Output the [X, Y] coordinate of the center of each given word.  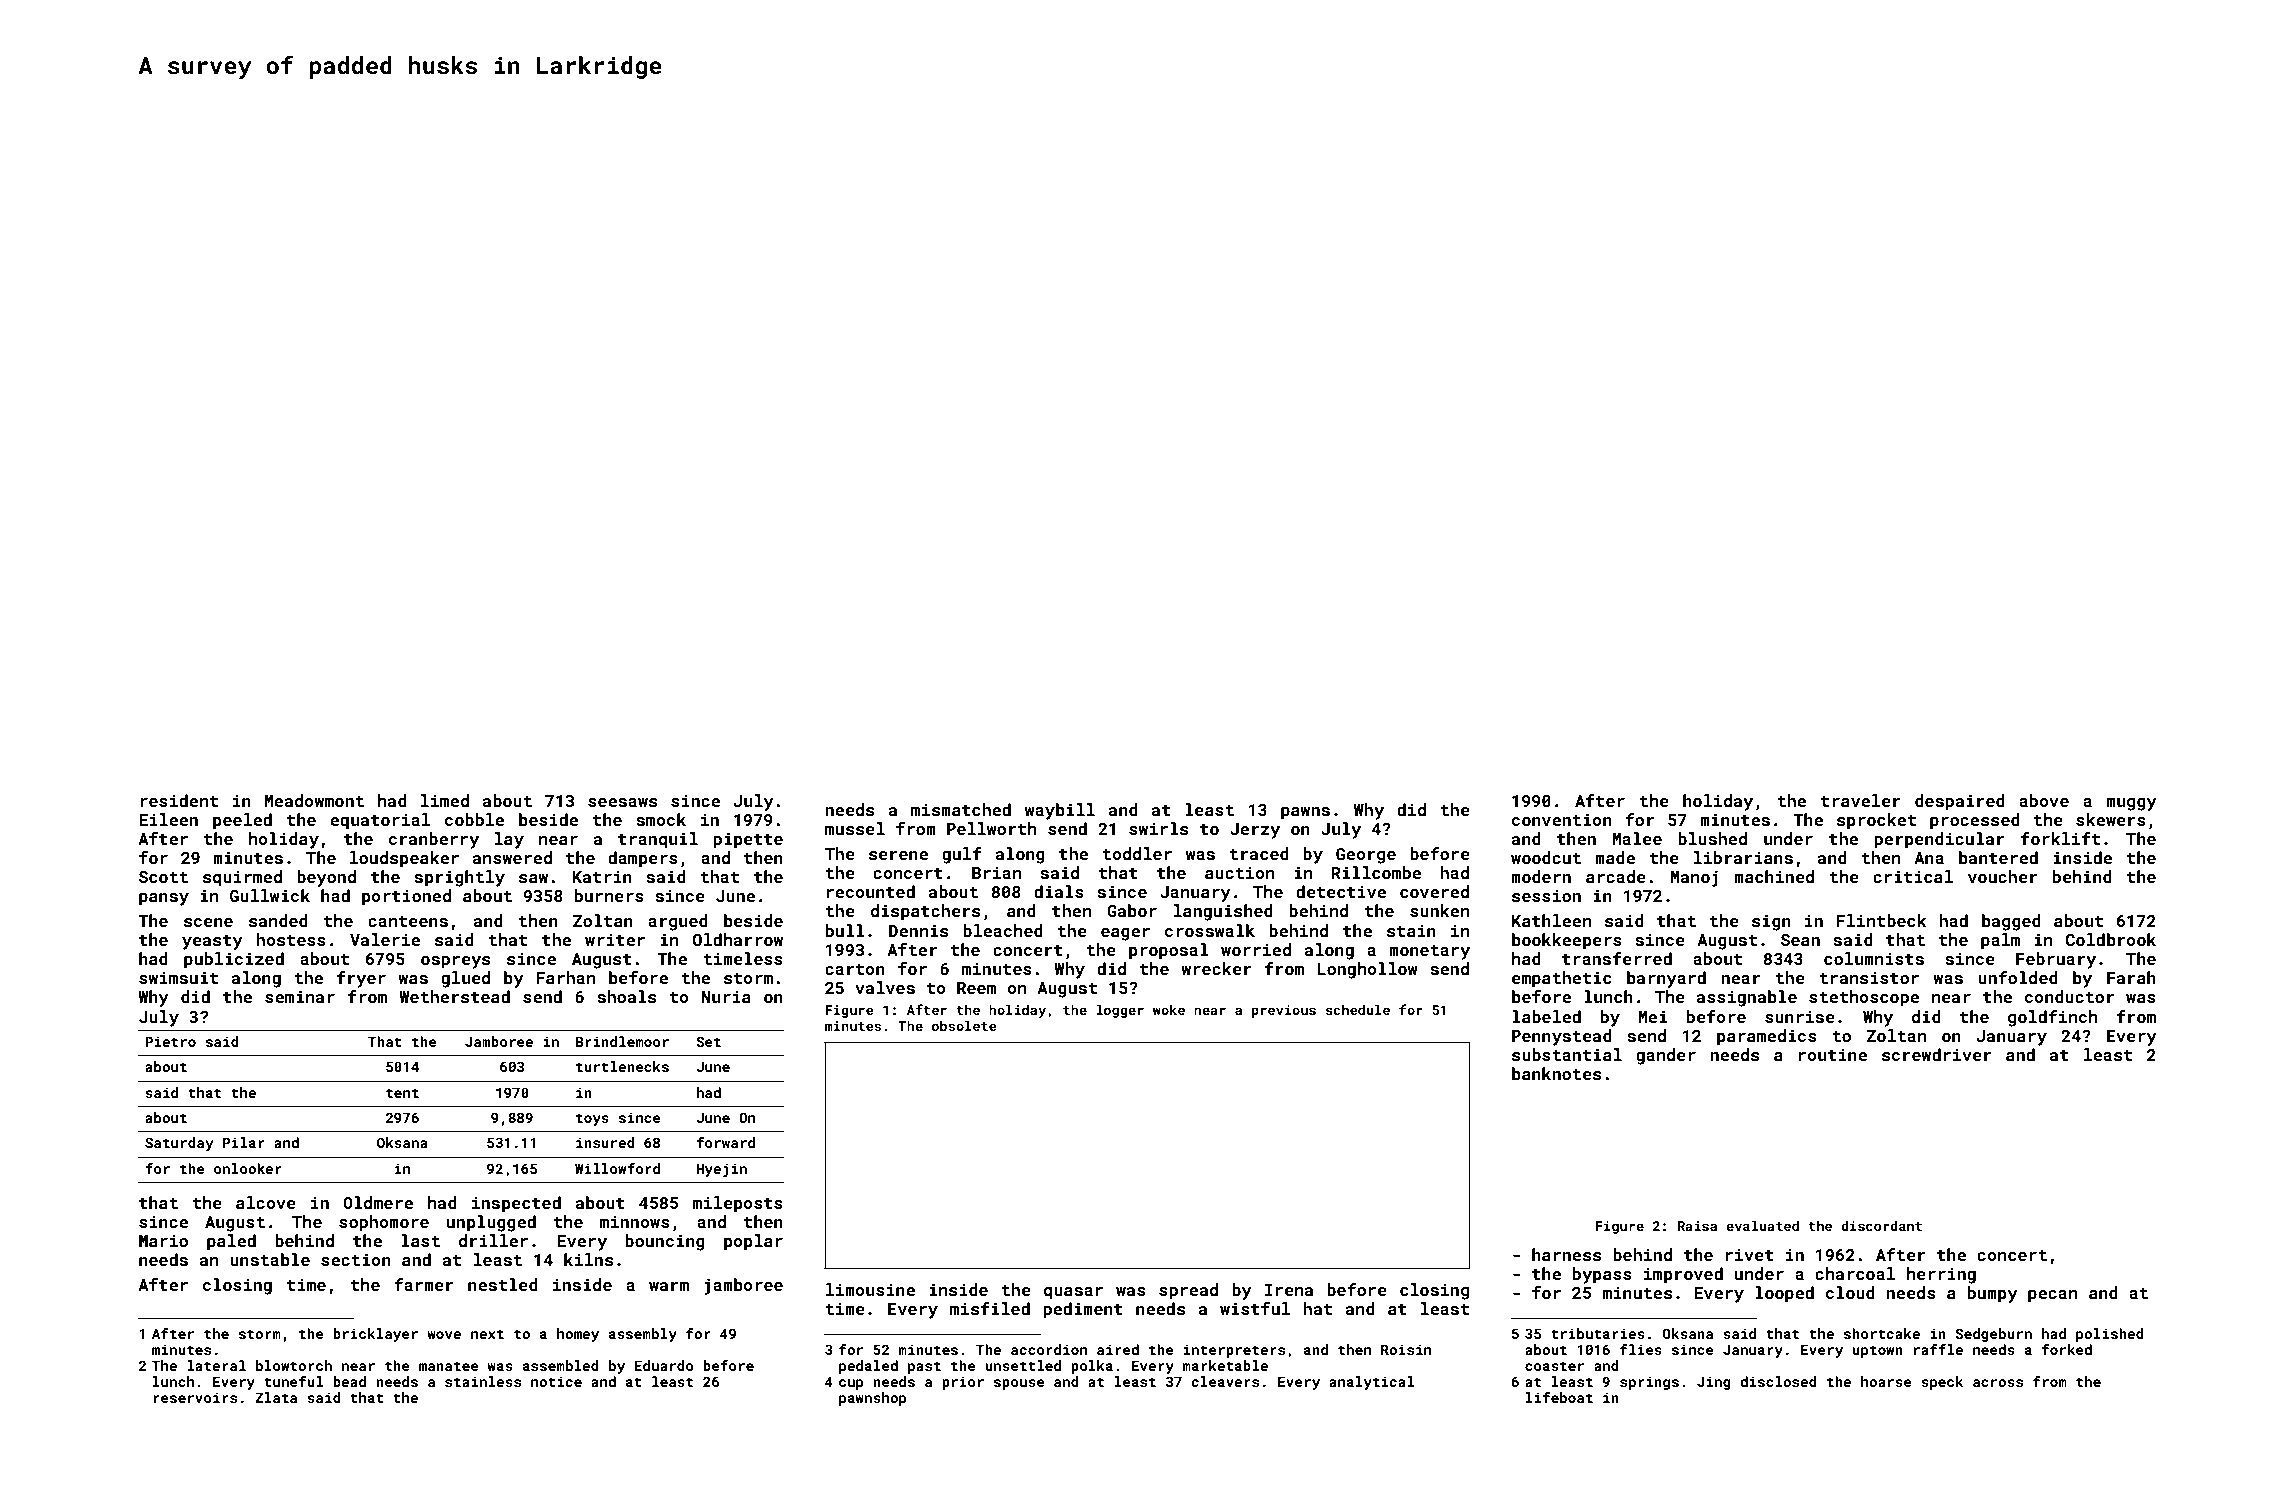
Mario [163, 1240]
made [1615, 857]
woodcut [1546, 857]
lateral [216, 1365]
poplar [753, 1242]
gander [1666, 1056]
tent [402, 1093]
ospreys [455, 962]
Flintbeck [1882, 920]
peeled [242, 821]
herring [1941, 1275]
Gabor [1132, 910]
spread [1188, 1291]
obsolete [964, 1025]
